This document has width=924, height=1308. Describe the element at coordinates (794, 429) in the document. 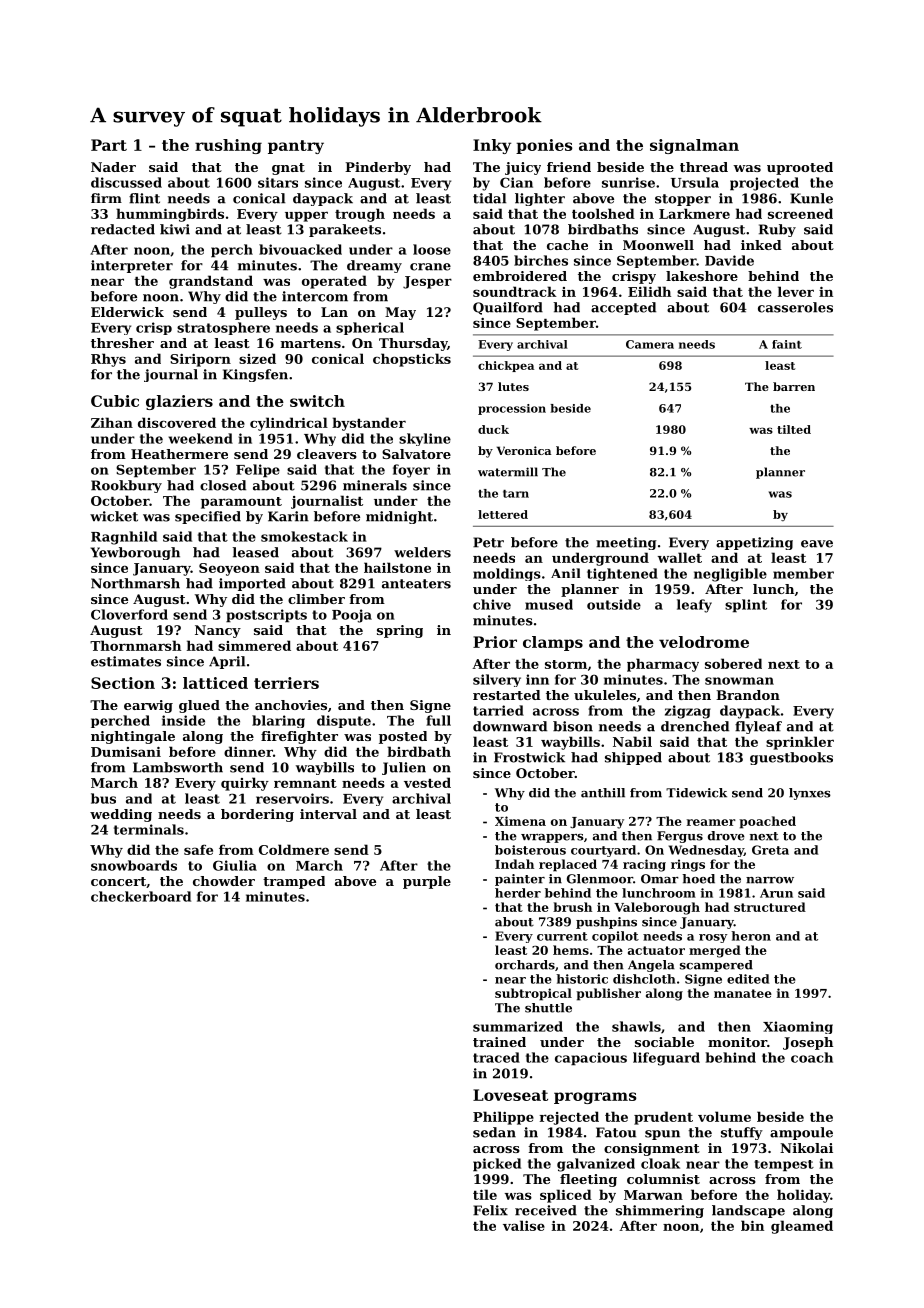

I see `tilted` at that location.
